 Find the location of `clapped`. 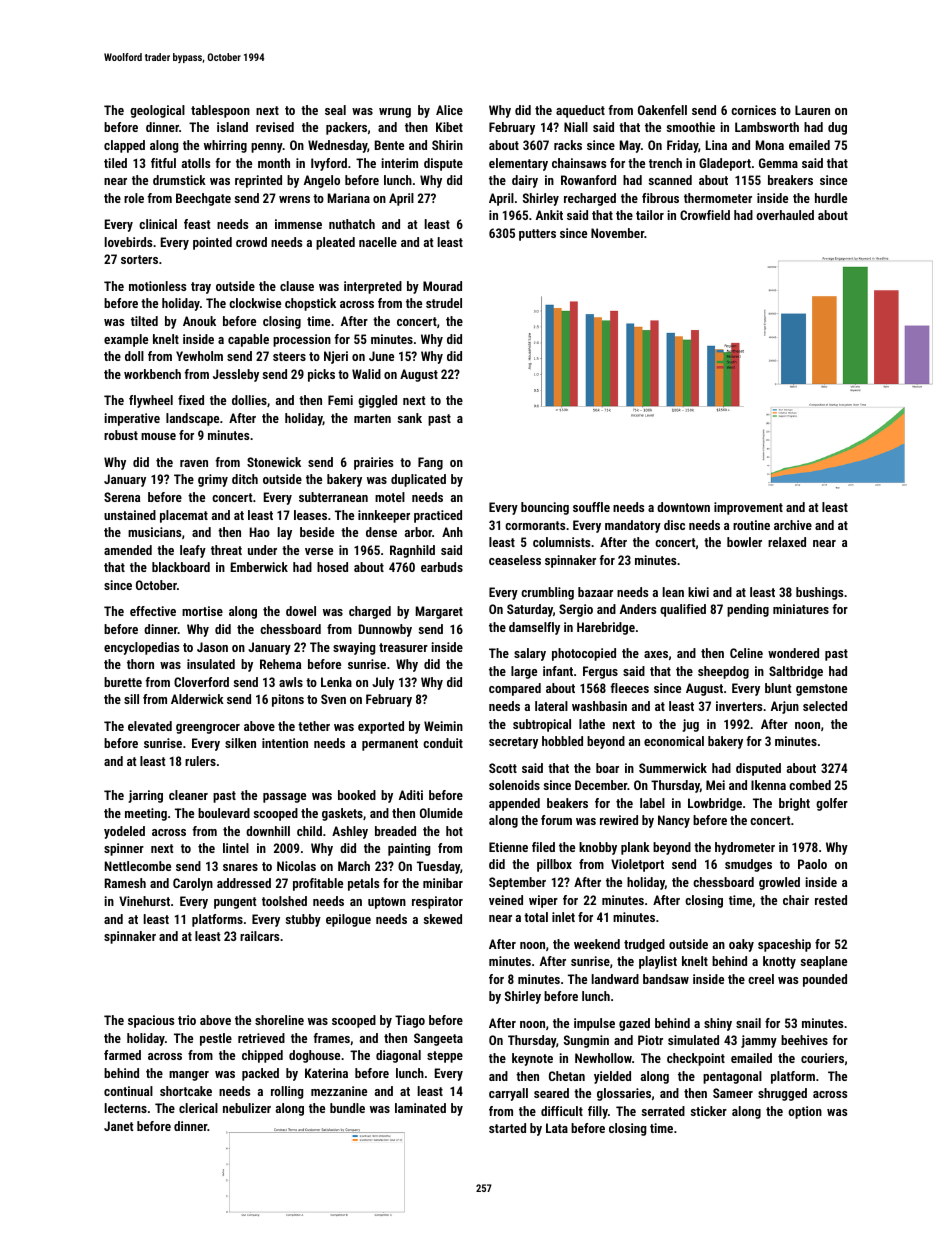

clapped is located at coordinates (124, 146).
